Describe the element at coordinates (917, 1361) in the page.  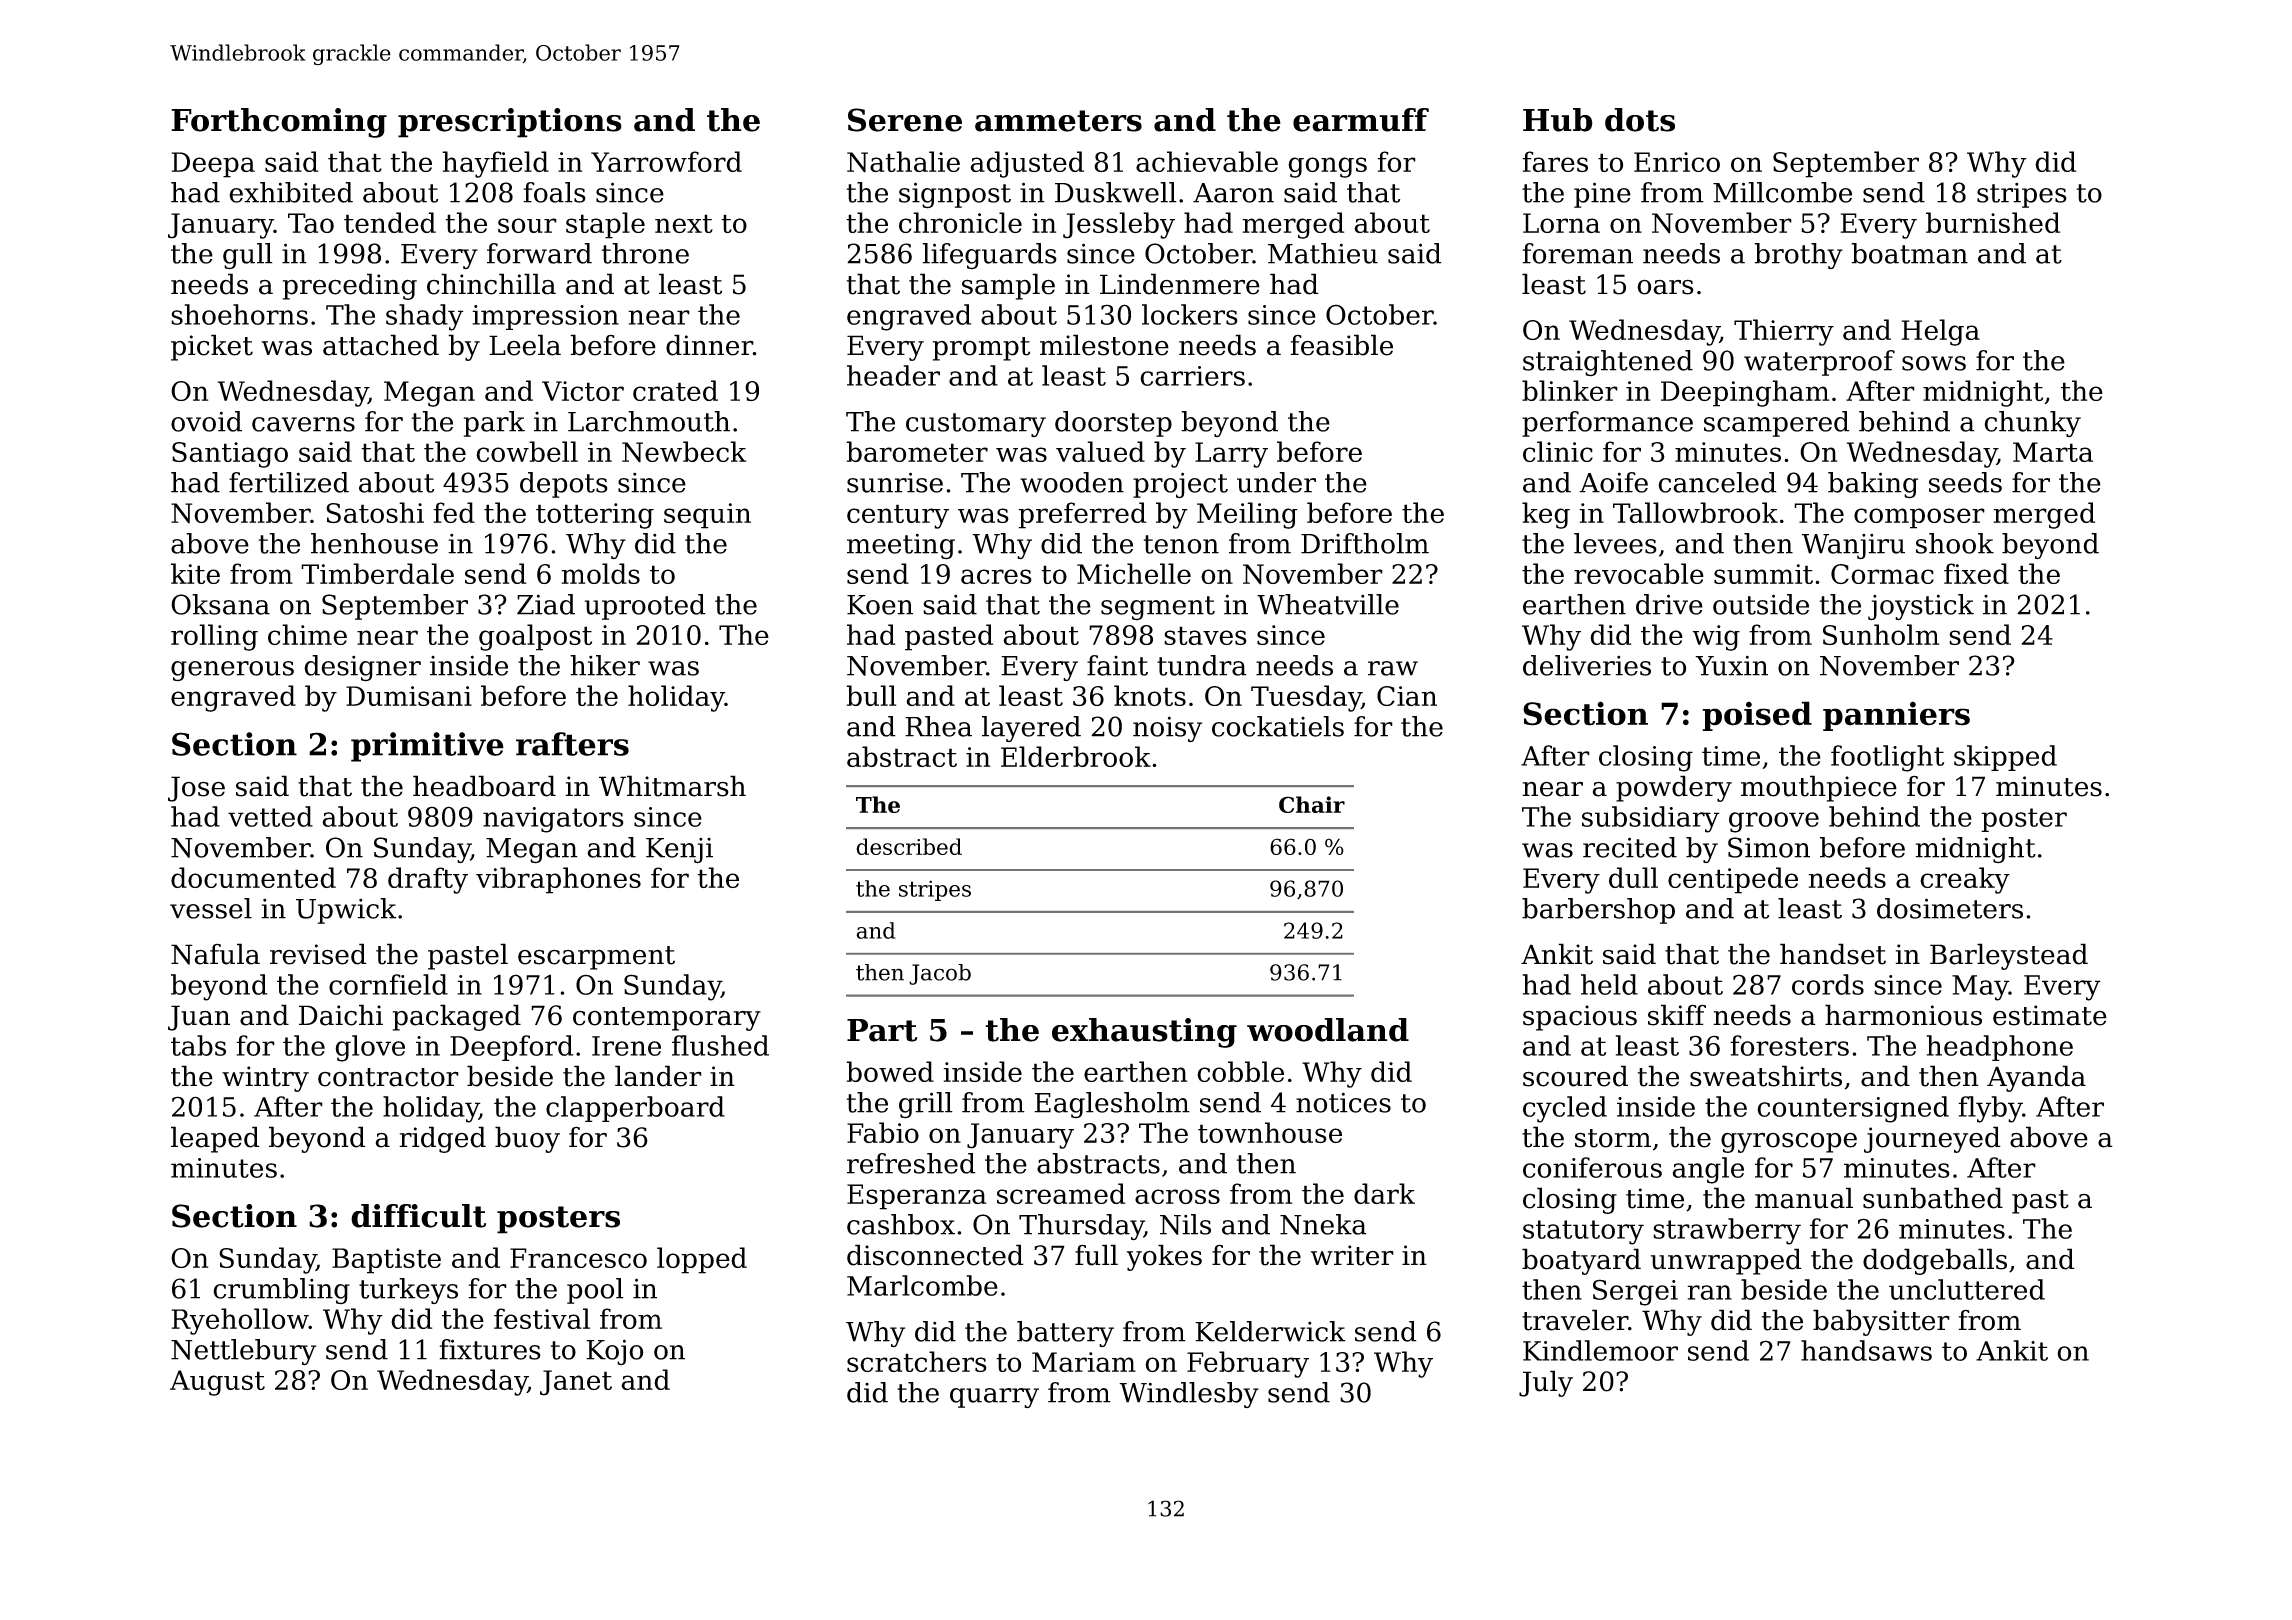
I see `scratchers` at that location.
